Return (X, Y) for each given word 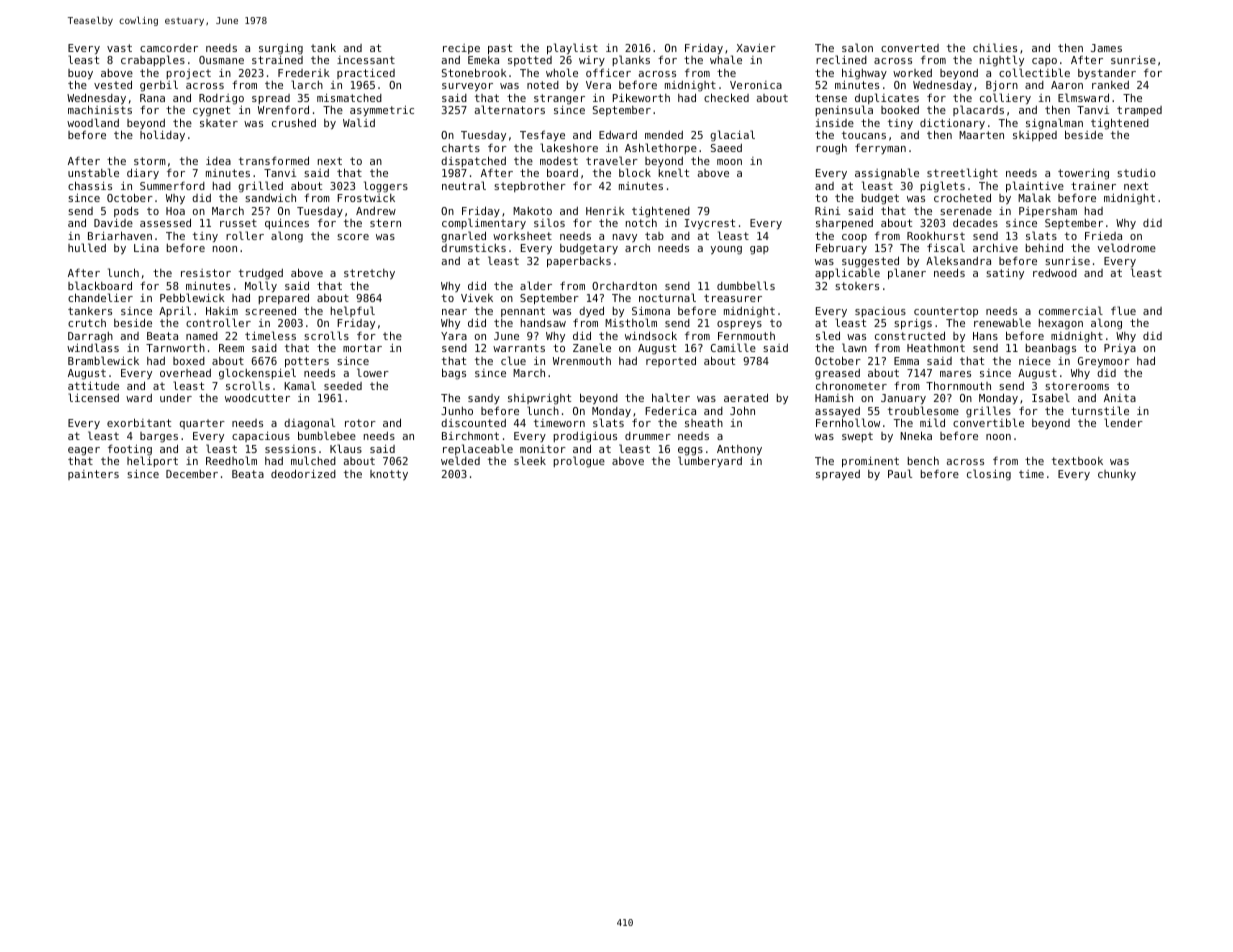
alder (536, 285)
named (202, 336)
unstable (93, 172)
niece (1035, 361)
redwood (1055, 272)
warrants (519, 348)
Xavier (756, 48)
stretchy (369, 274)
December (192, 474)
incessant (366, 60)
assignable (887, 174)
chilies (995, 47)
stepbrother (530, 186)
